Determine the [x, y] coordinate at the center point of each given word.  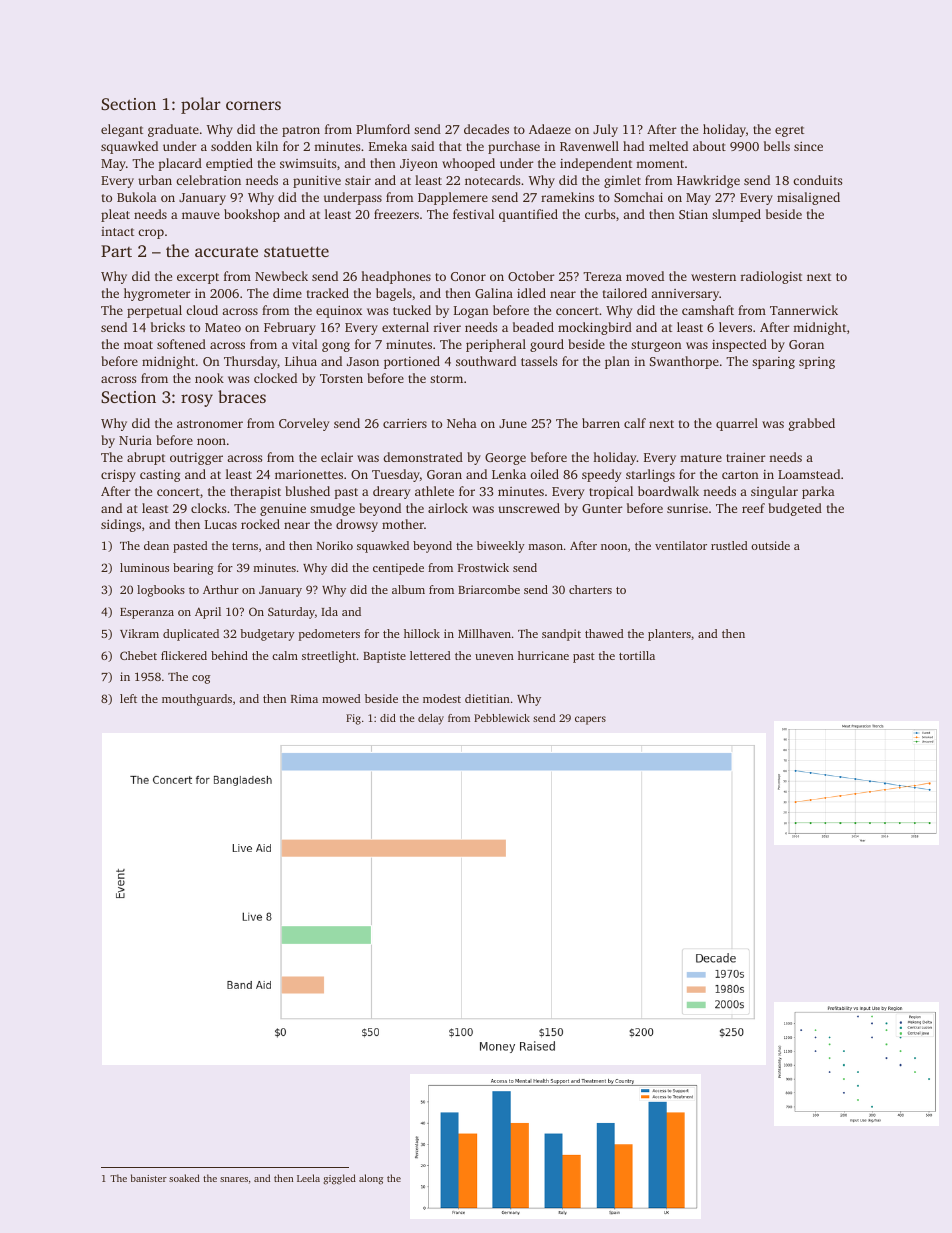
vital [305, 344]
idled [531, 293]
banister [149, 1178]
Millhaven [484, 633]
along [371, 1179]
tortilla [637, 655]
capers [590, 720]
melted [668, 146]
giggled [339, 1179]
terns [245, 546]
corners [253, 105]
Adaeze [550, 129]
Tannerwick [804, 310]
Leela [308, 1178]
